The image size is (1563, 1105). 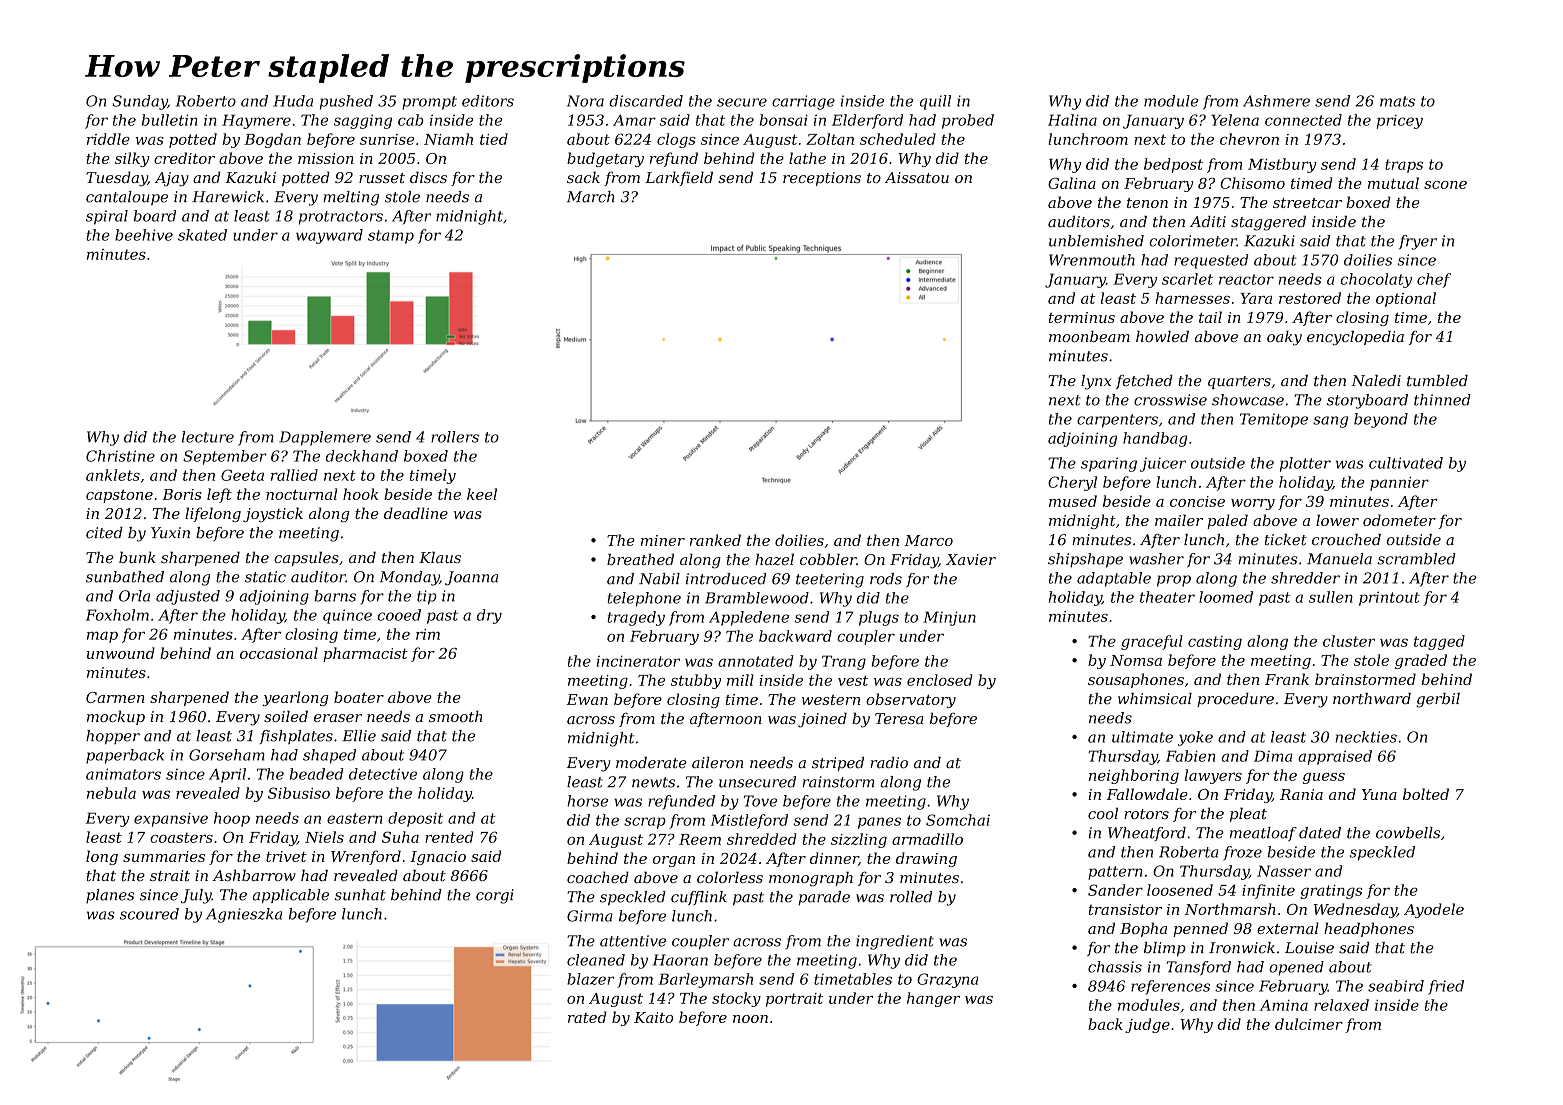 What do you see at coordinates (587, 1017) in the screenshot?
I see `rated` at bounding box center [587, 1017].
